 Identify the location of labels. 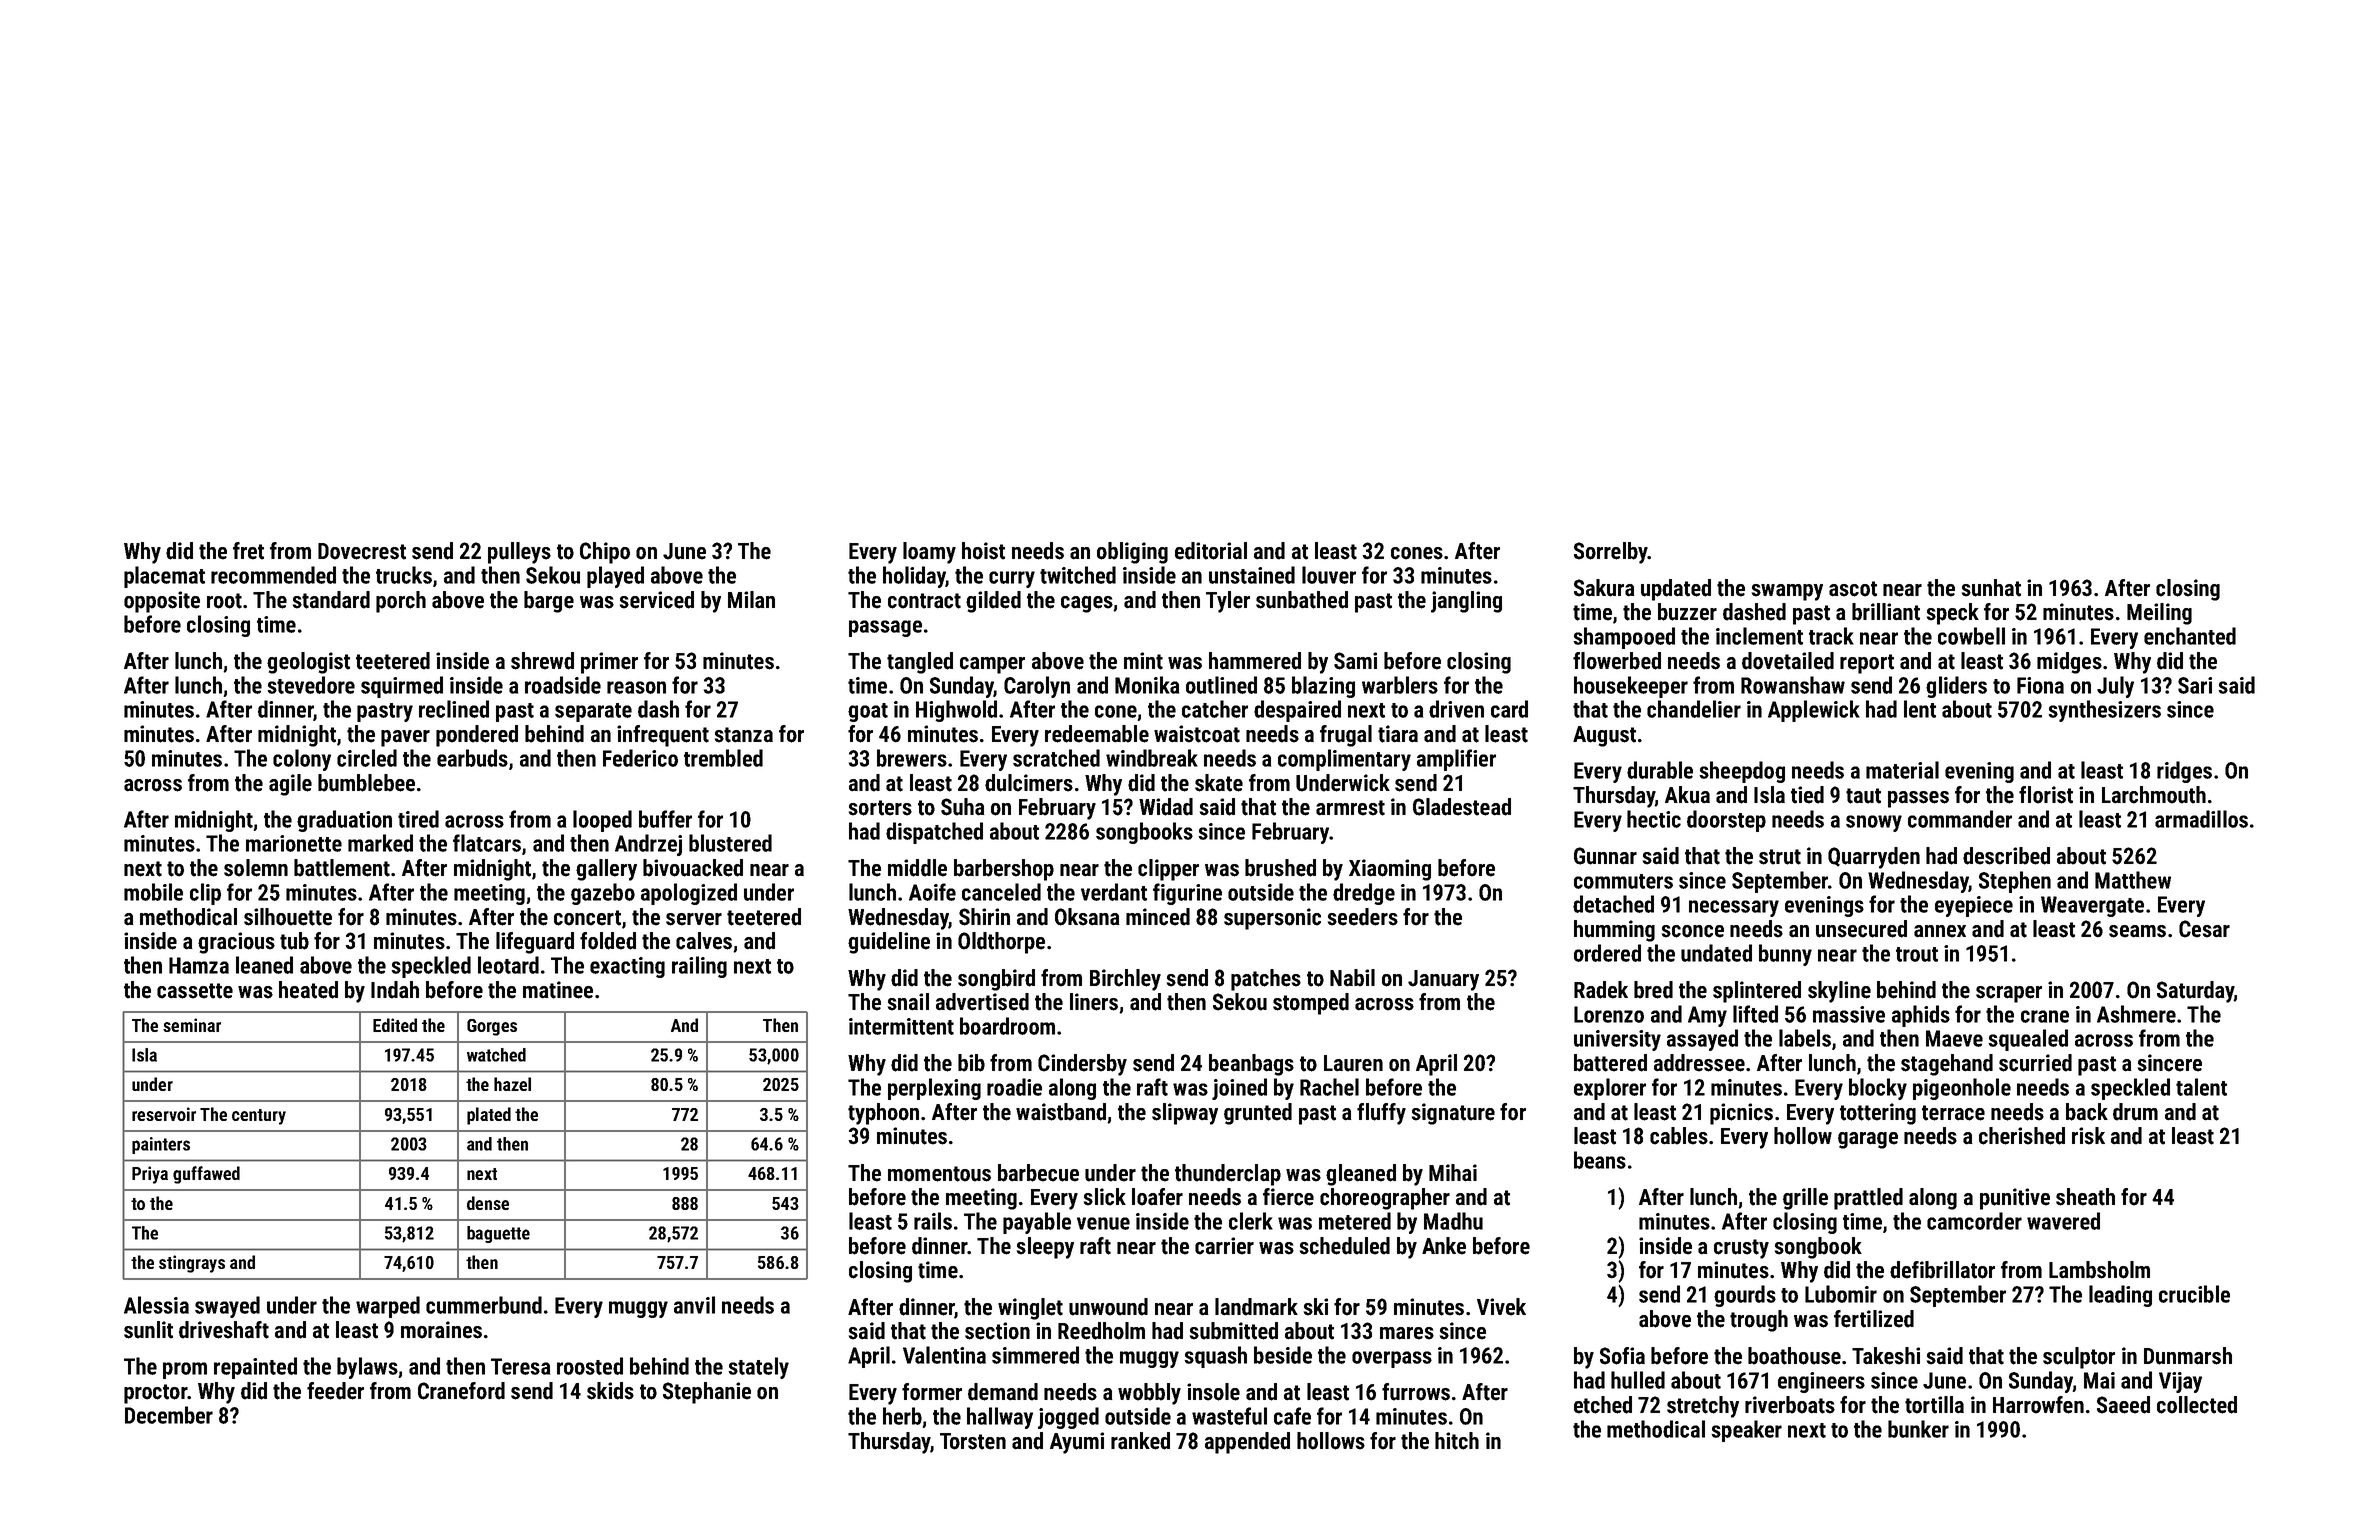
(1805, 1038).
